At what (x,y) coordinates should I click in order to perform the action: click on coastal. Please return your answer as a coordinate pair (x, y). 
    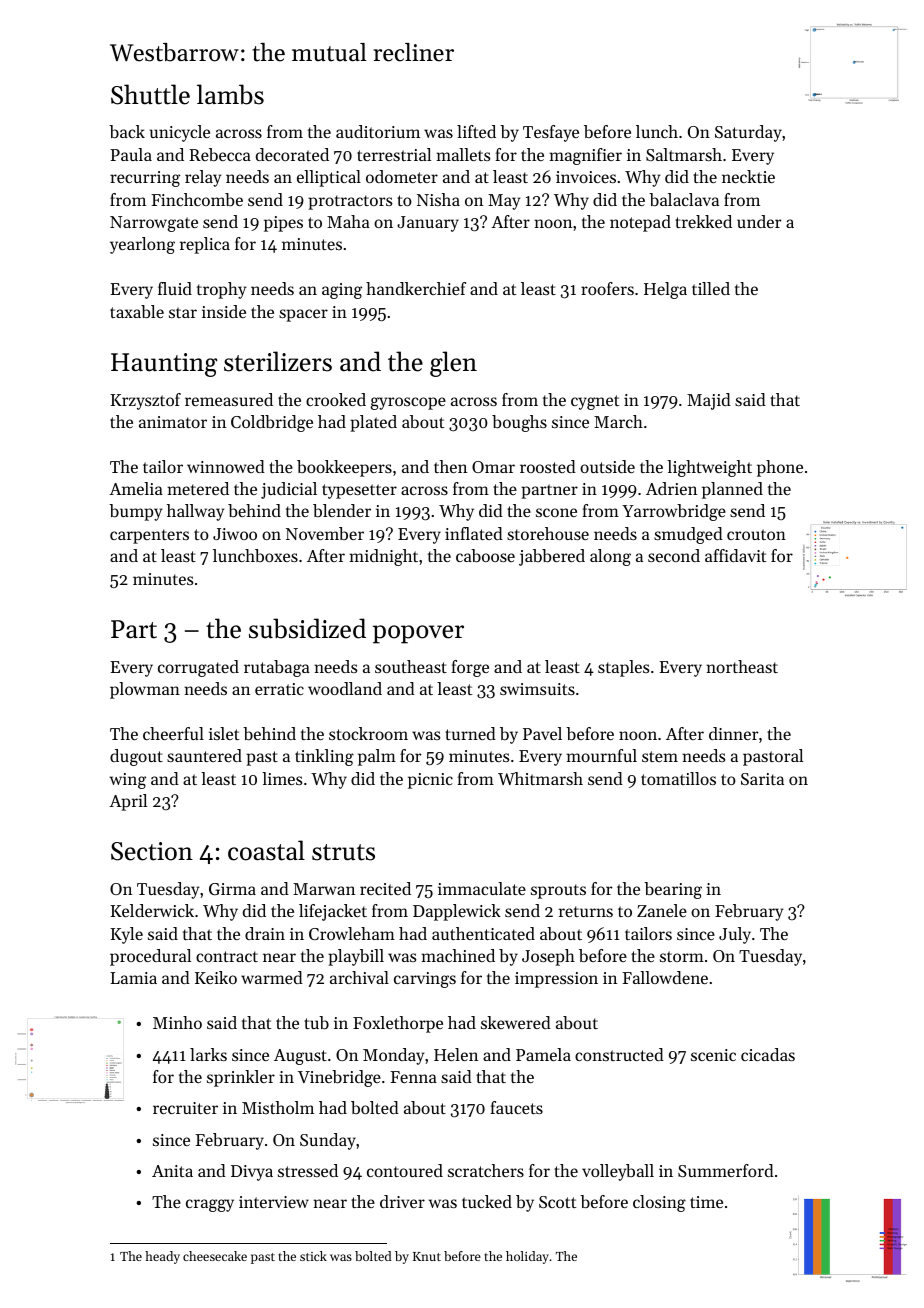
    Looking at the image, I should click on (266, 850).
